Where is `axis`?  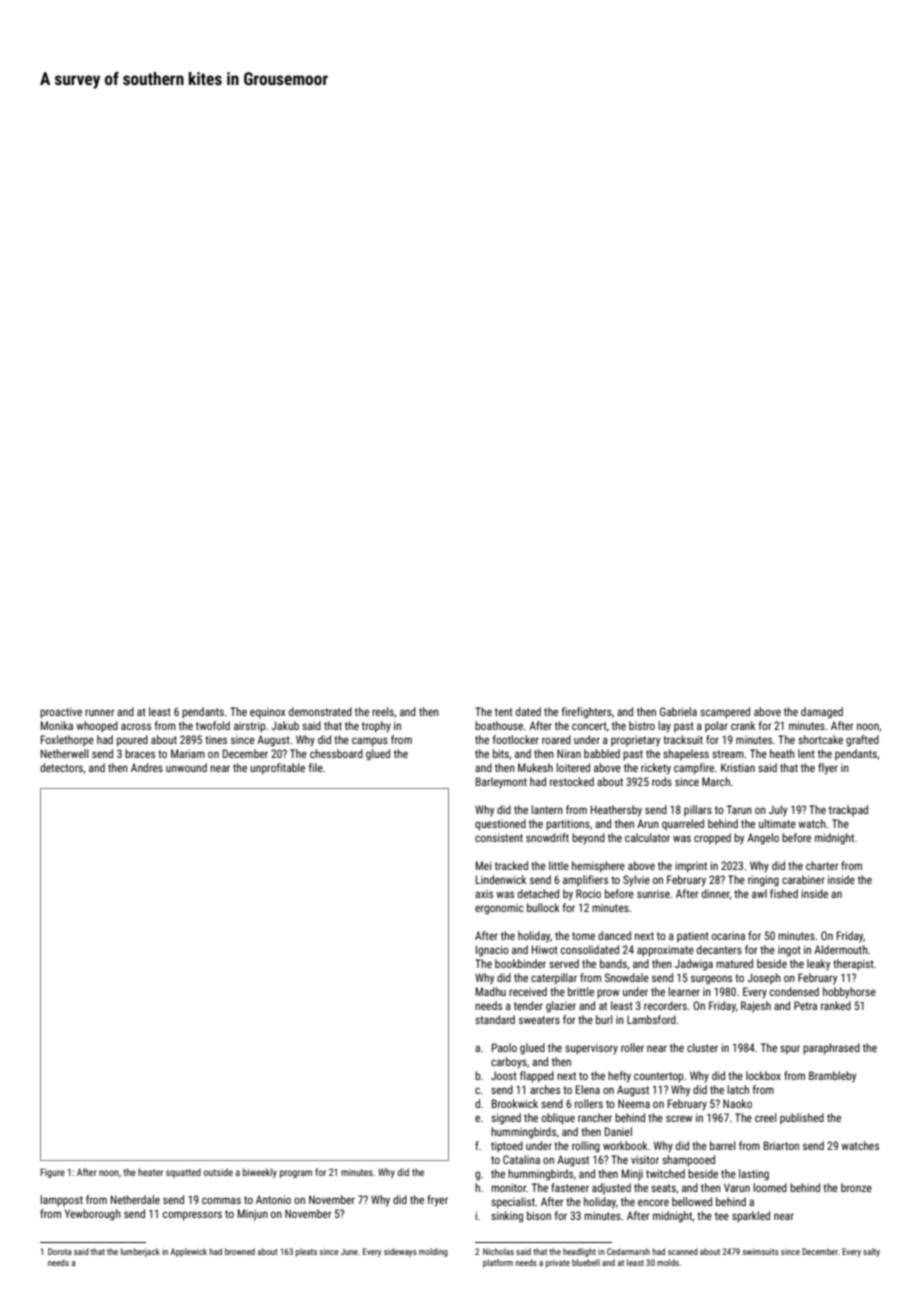 axis is located at coordinates (484, 894).
